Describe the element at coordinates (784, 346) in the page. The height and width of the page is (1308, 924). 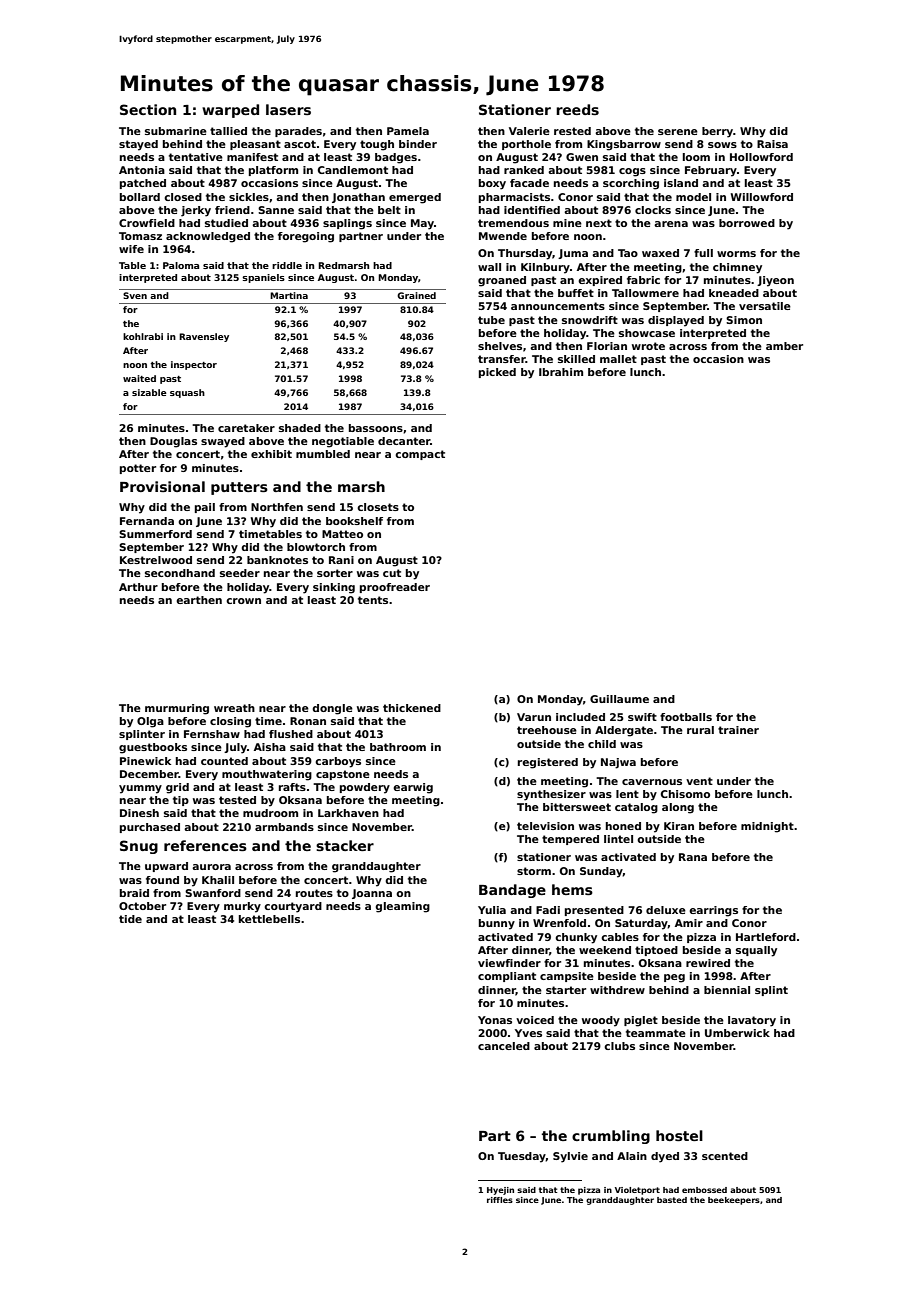
I see `amber` at that location.
